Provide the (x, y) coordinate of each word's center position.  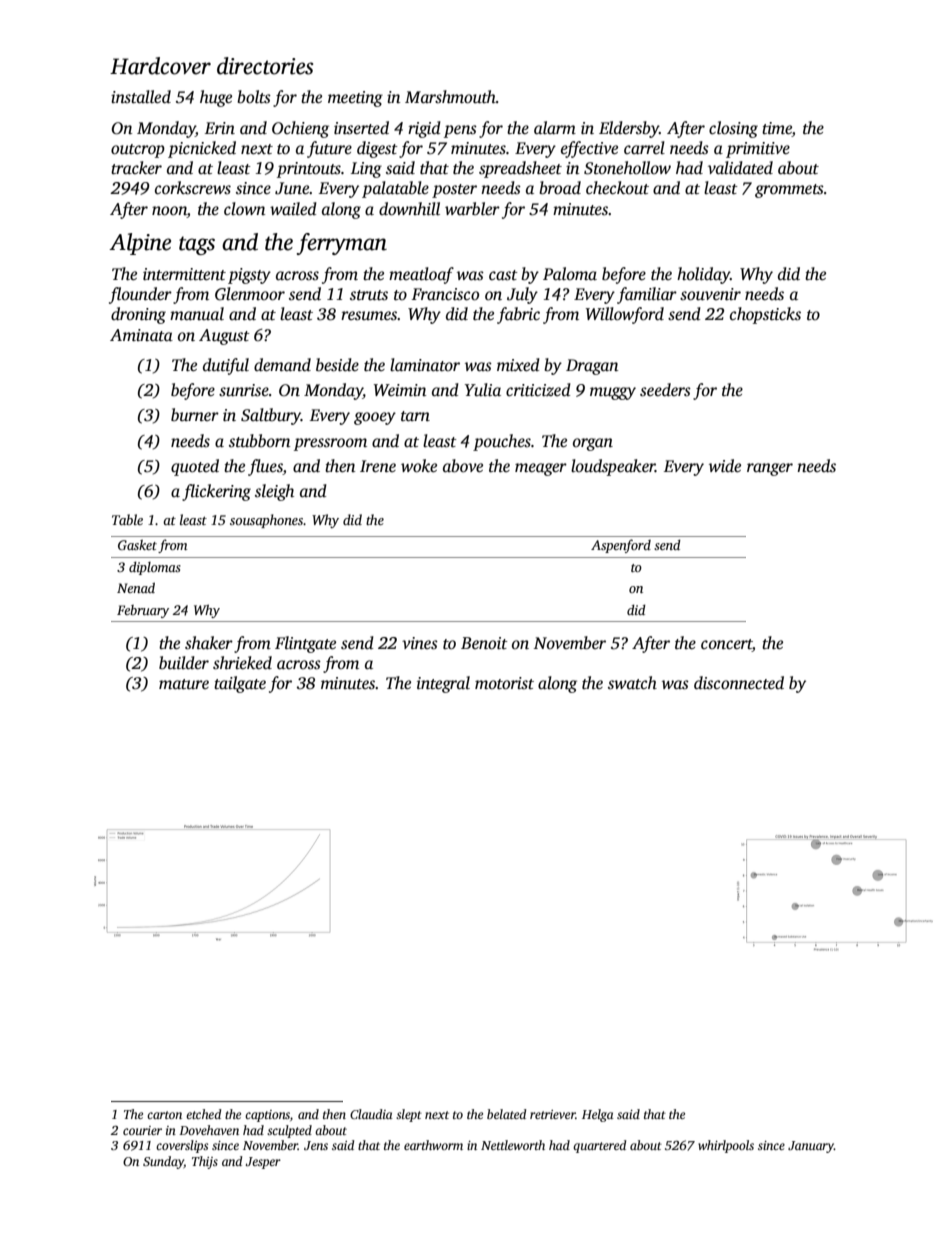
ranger (770, 469)
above (463, 466)
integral (443, 684)
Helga (598, 1115)
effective (589, 149)
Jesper (263, 1163)
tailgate (240, 684)
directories (265, 66)
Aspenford (621, 546)
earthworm (433, 1145)
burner (195, 415)
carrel (644, 147)
